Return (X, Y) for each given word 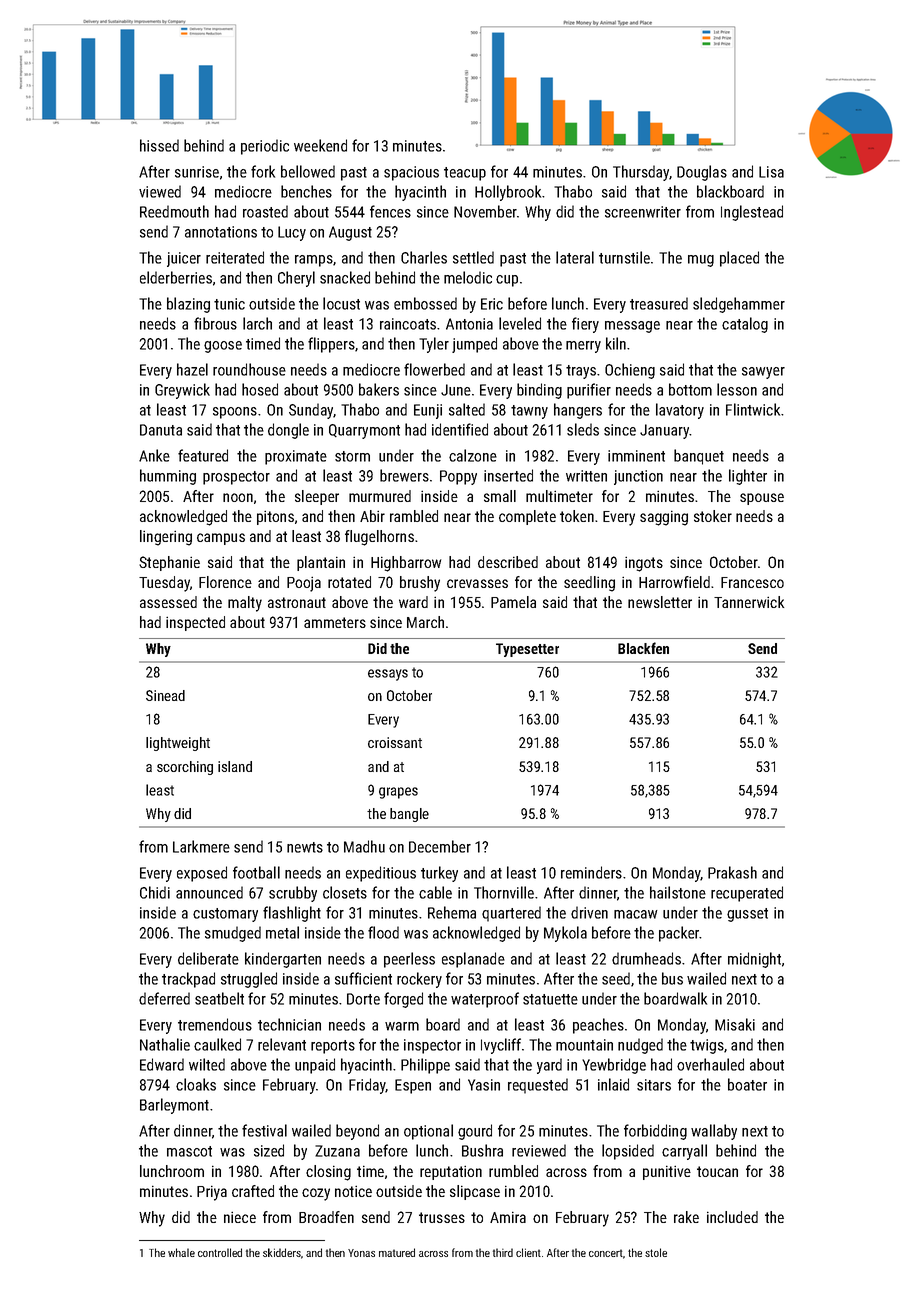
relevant (282, 1044)
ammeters (335, 622)
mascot (189, 1151)
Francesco (752, 582)
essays (388, 675)
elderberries (176, 277)
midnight (754, 960)
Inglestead (752, 213)
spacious (411, 173)
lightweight (178, 744)
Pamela (513, 602)
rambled (414, 516)
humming (168, 477)
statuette (550, 999)
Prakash (732, 872)
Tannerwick (749, 602)
